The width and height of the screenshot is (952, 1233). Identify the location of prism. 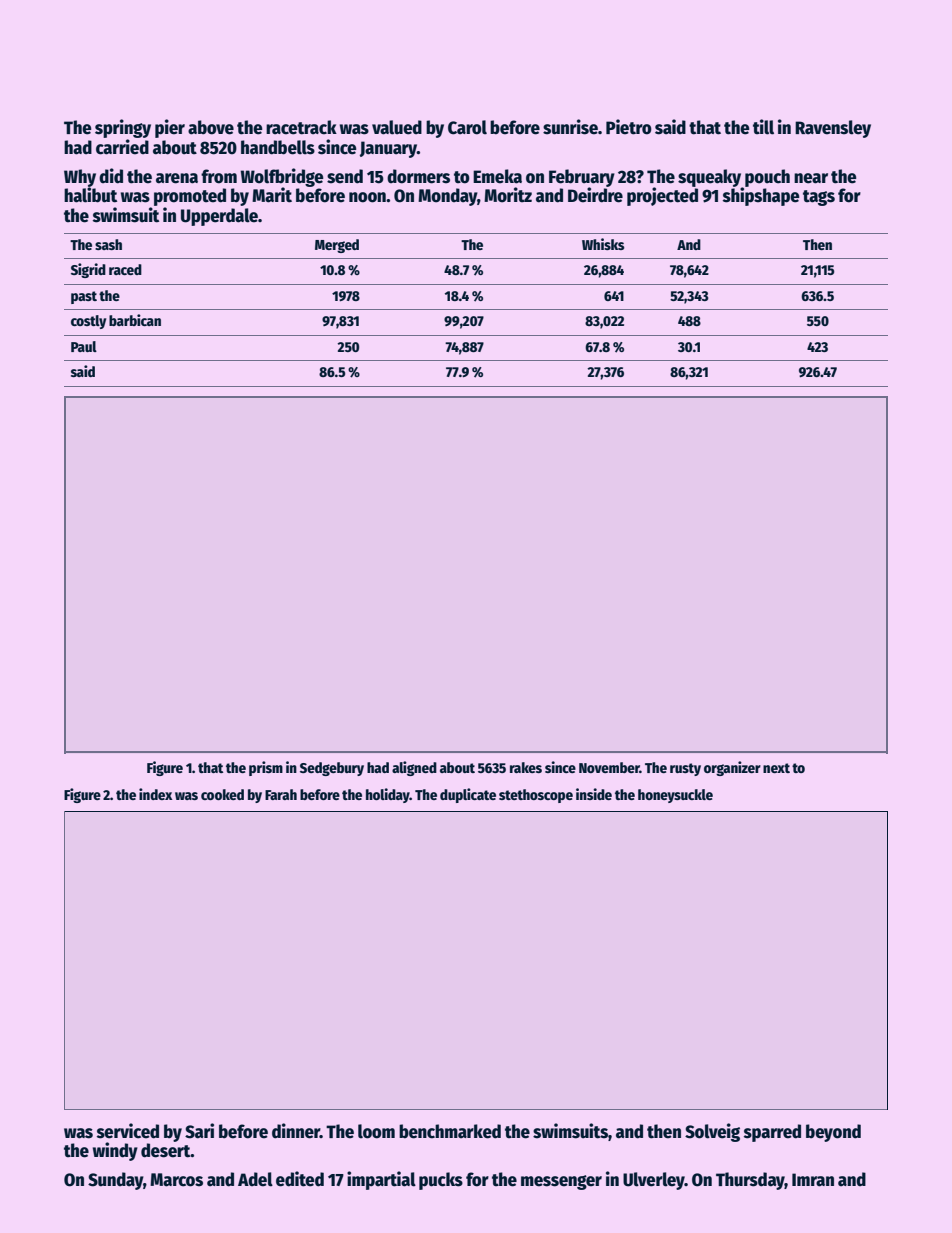
(266, 768).
